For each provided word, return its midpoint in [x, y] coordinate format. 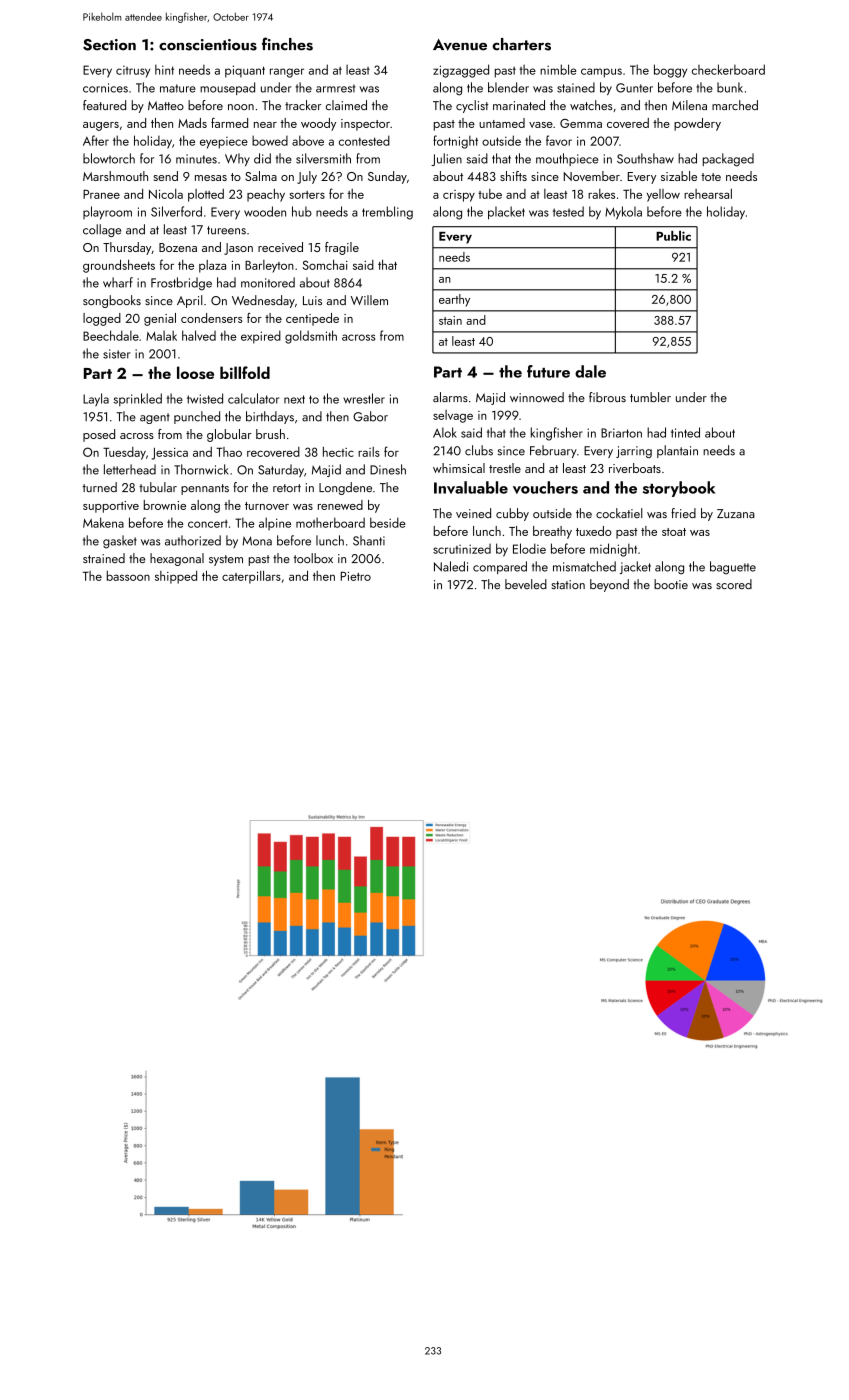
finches [287, 44]
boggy [670, 71]
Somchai [325, 265]
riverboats [635, 468]
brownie [165, 505]
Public [673, 236]
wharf [118, 282]
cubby [512, 514]
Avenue [460, 45]
